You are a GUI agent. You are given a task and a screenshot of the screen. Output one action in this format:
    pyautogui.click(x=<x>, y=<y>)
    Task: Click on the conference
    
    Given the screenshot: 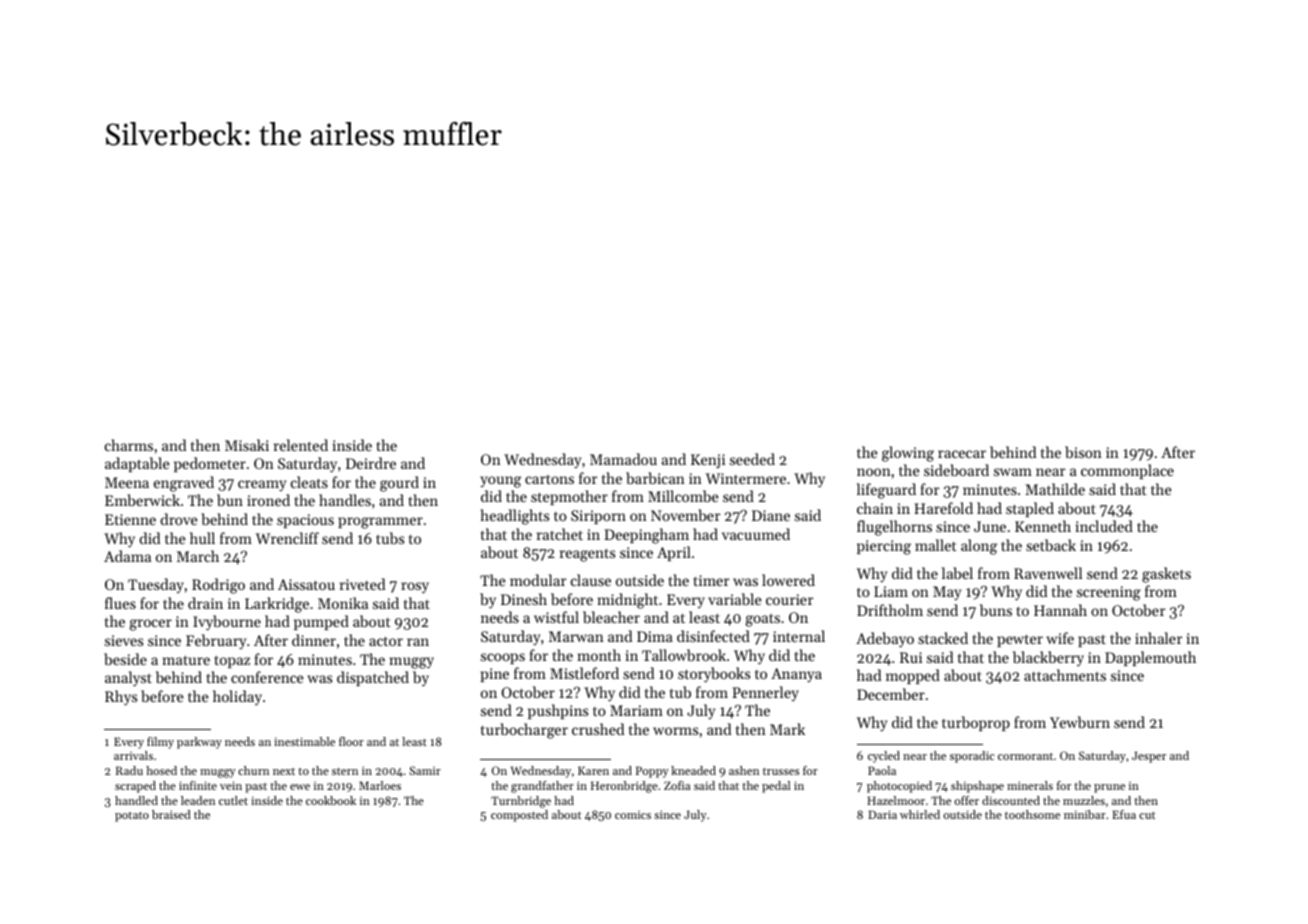 What is the action you would take?
    pyautogui.click(x=267, y=677)
